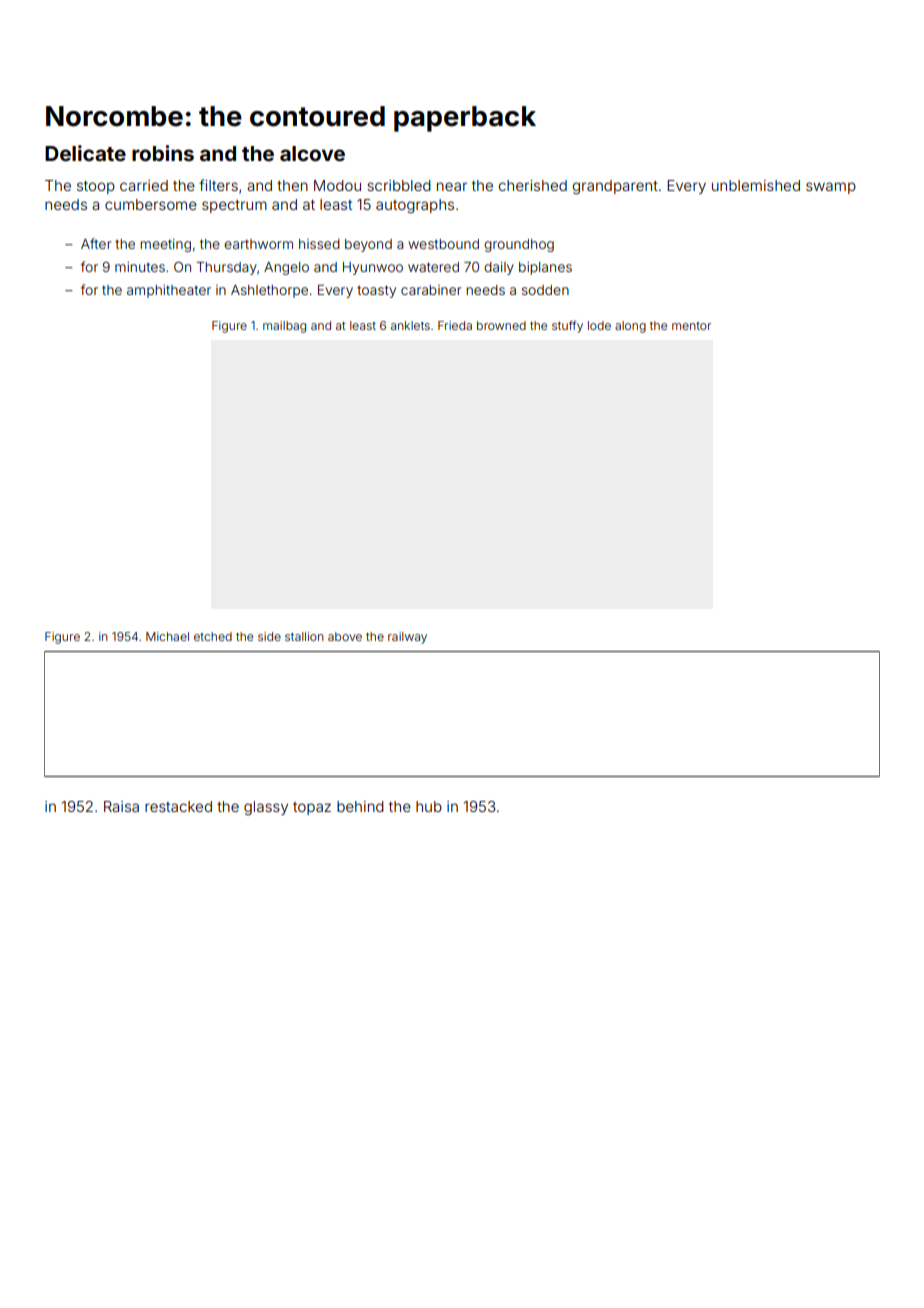 The image size is (924, 1308). Describe the element at coordinates (756, 185) in the screenshot. I see `unblemished` at that location.
